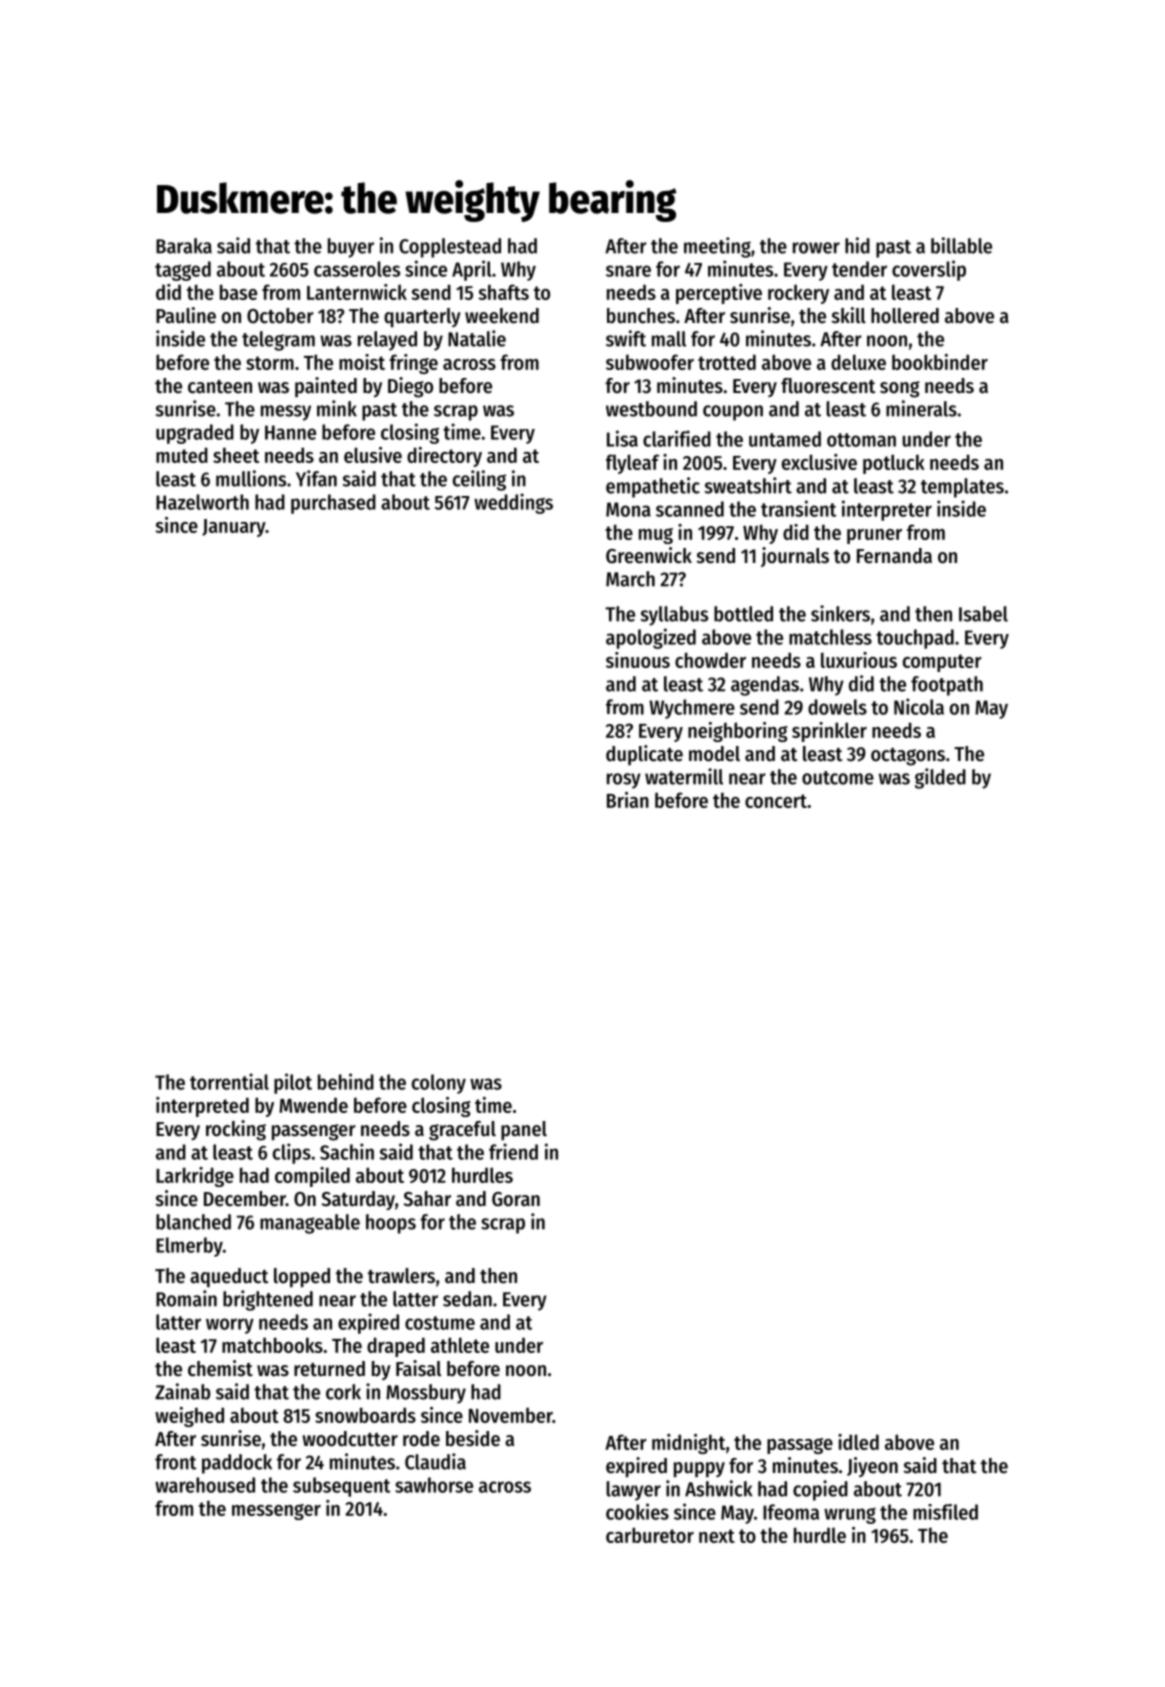 This image has width=1165, height=1687. Describe the element at coordinates (516, 1199) in the image. I see `Goran` at that location.
